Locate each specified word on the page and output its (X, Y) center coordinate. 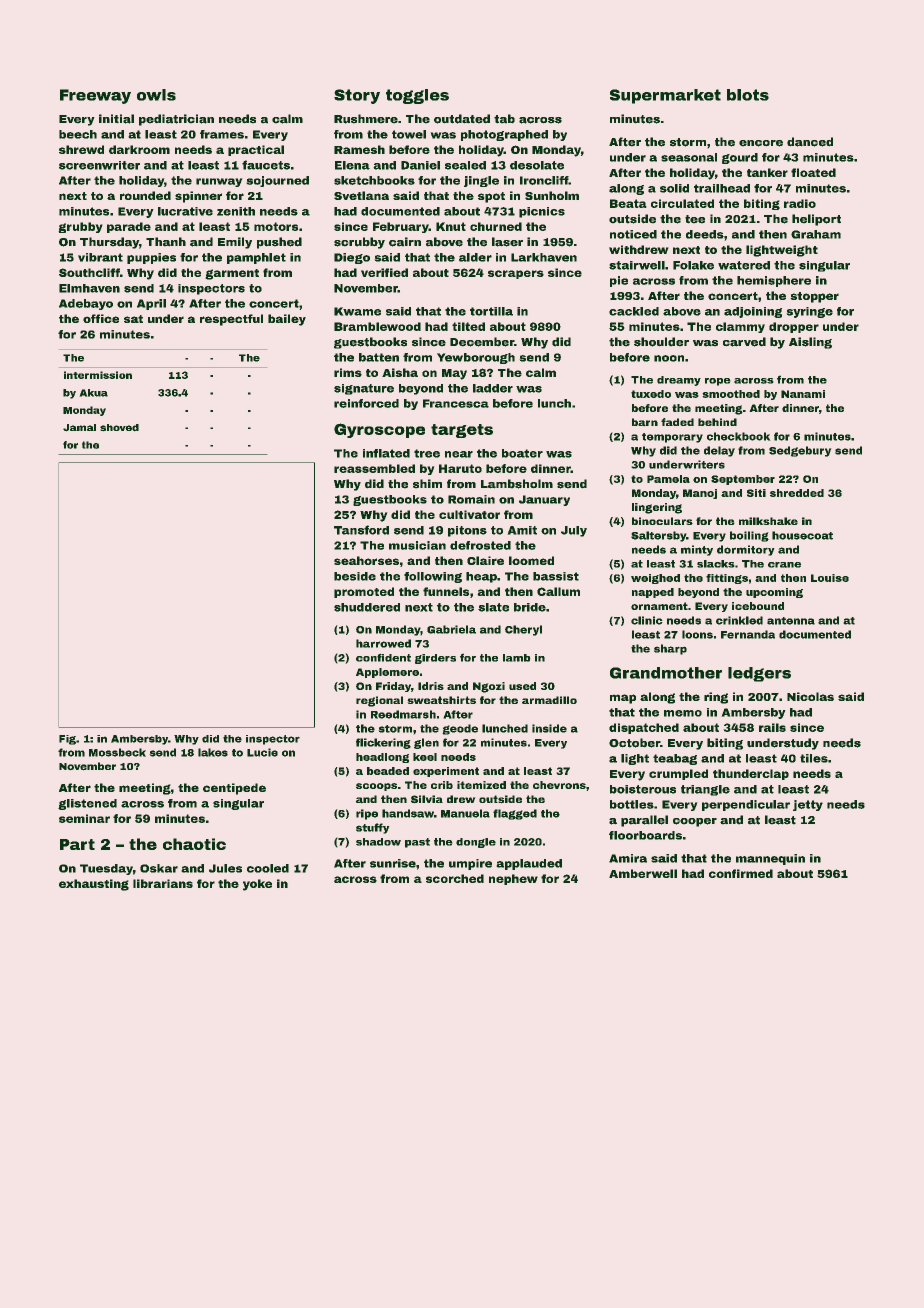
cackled (634, 311)
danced (810, 142)
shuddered (367, 607)
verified (384, 272)
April (151, 304)
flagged (515, 814)
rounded (145, 195)
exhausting (94, 885)
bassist (556, 576)
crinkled (739, 620)
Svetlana (361, 195)
